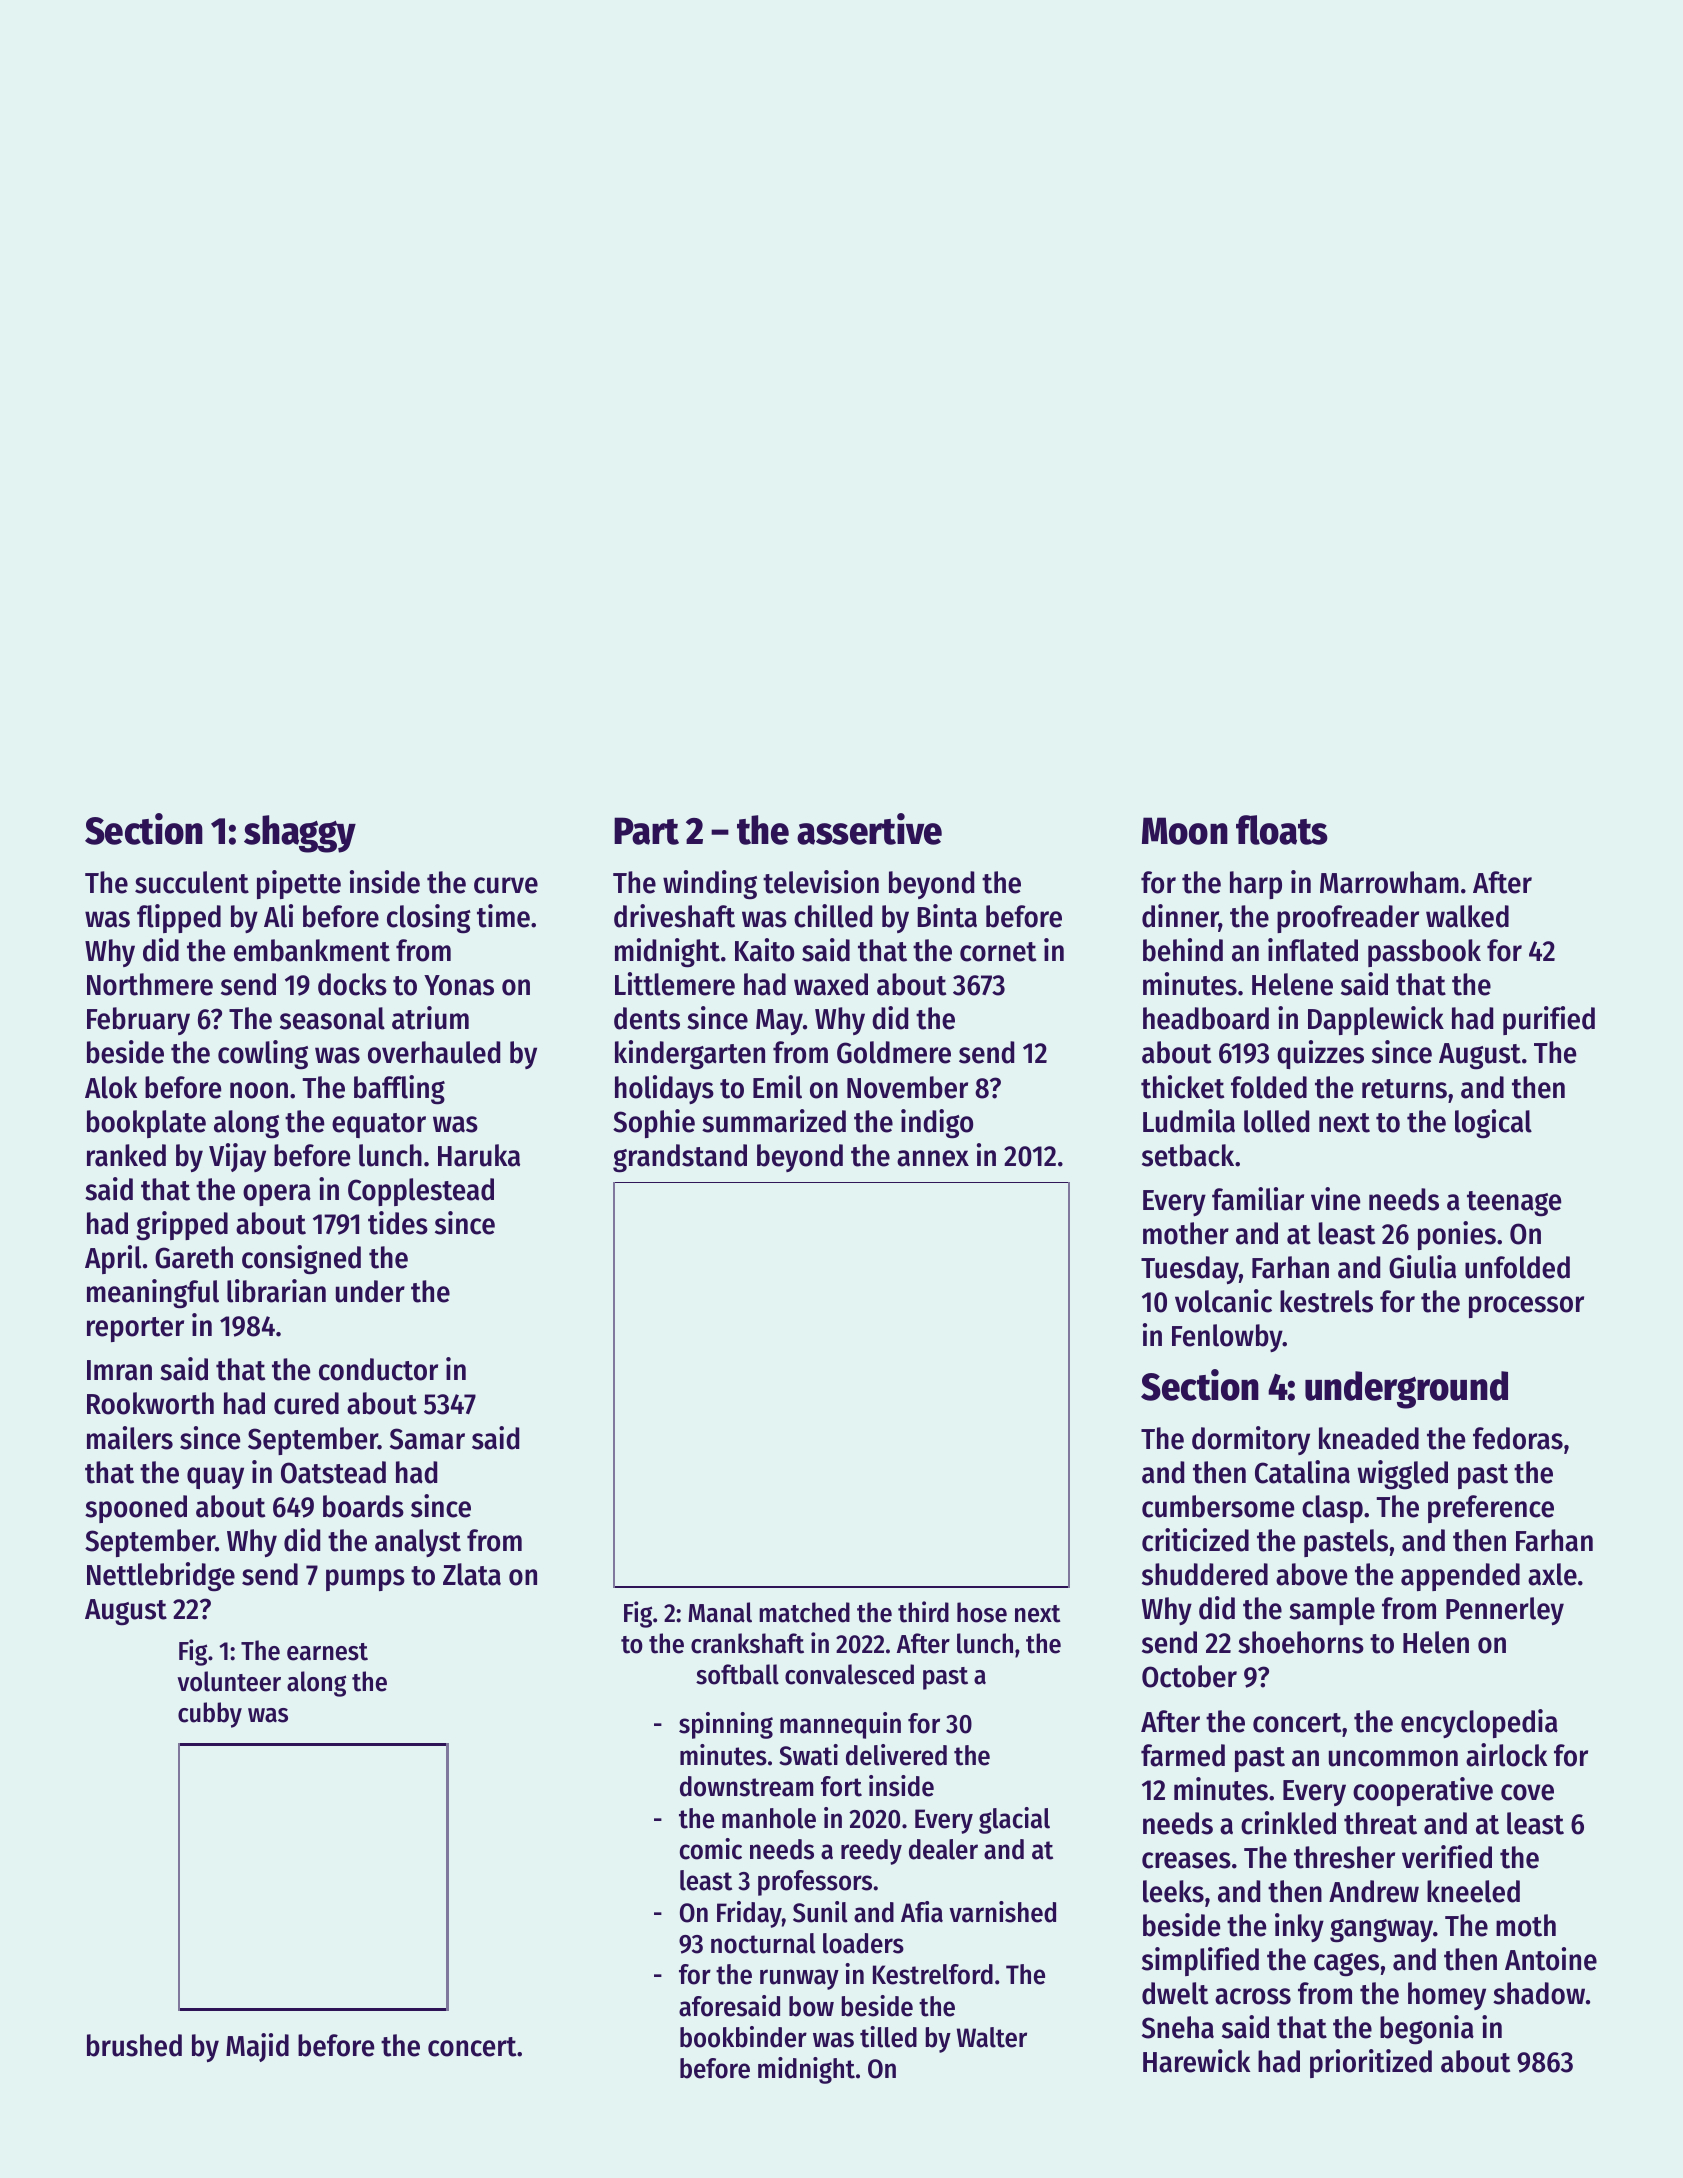  I want to click on succulent, so click(192, 882).
